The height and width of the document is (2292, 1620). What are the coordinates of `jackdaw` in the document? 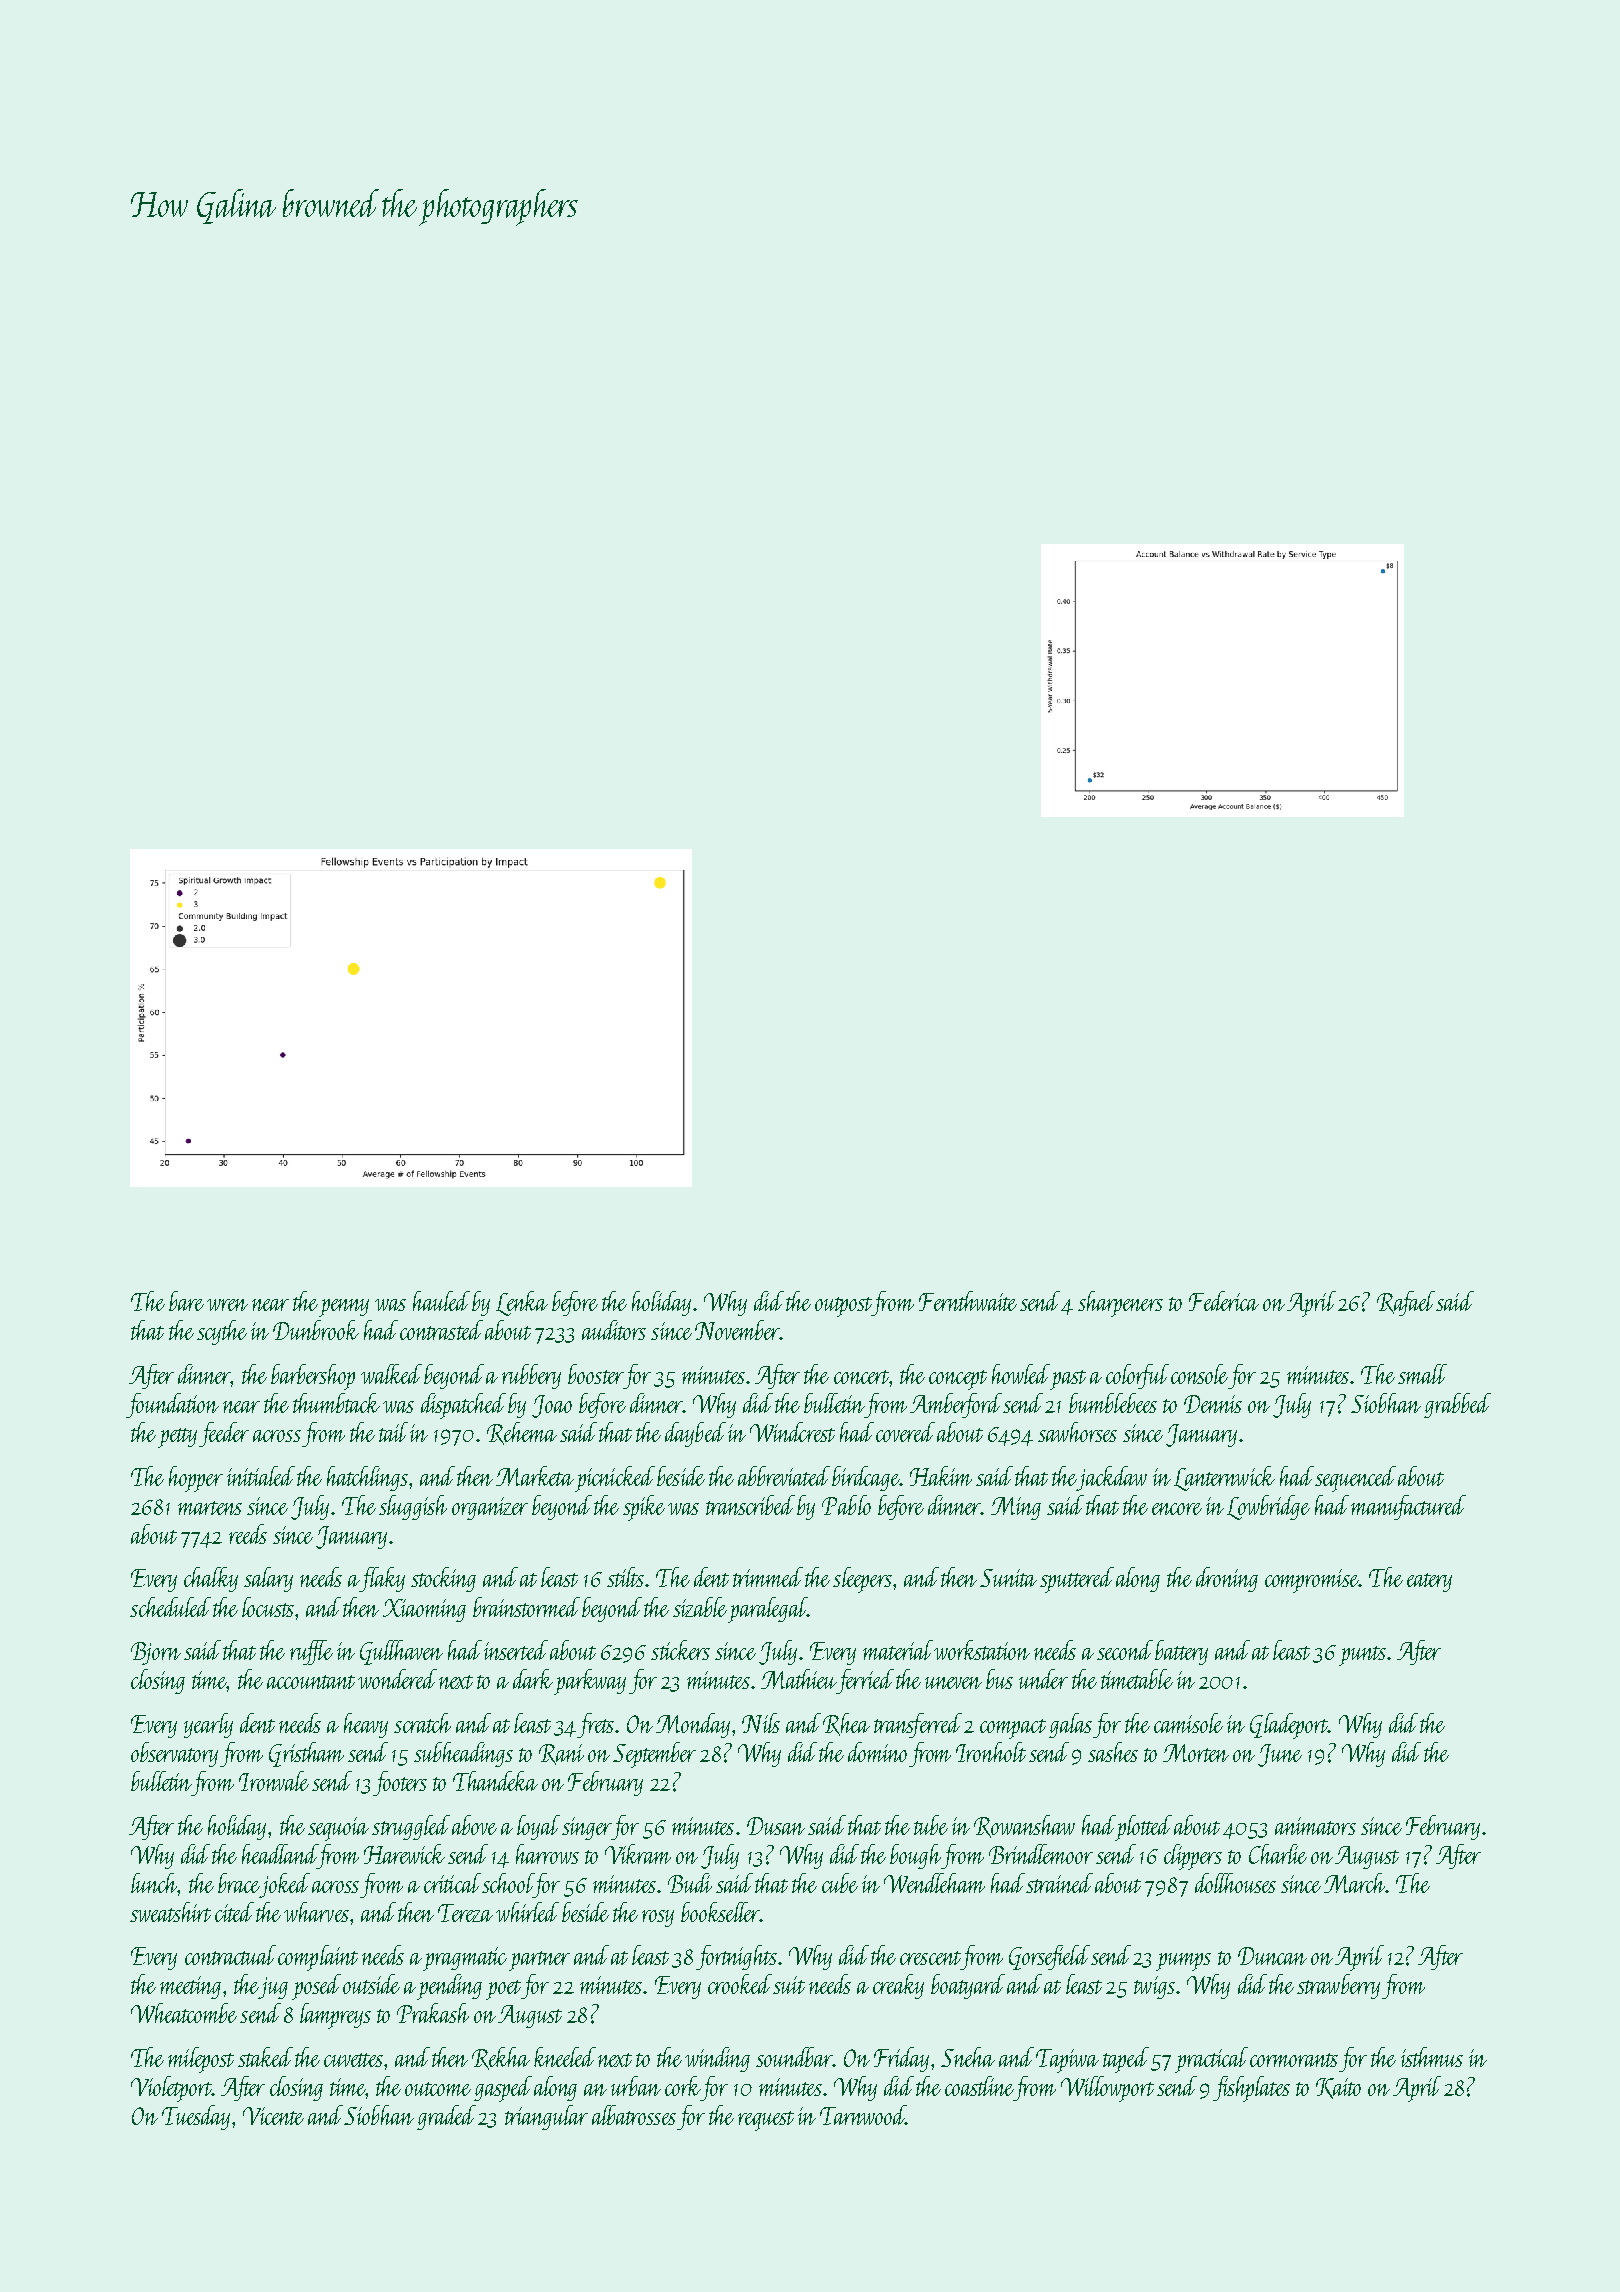 It's located at (1112, 1478).
